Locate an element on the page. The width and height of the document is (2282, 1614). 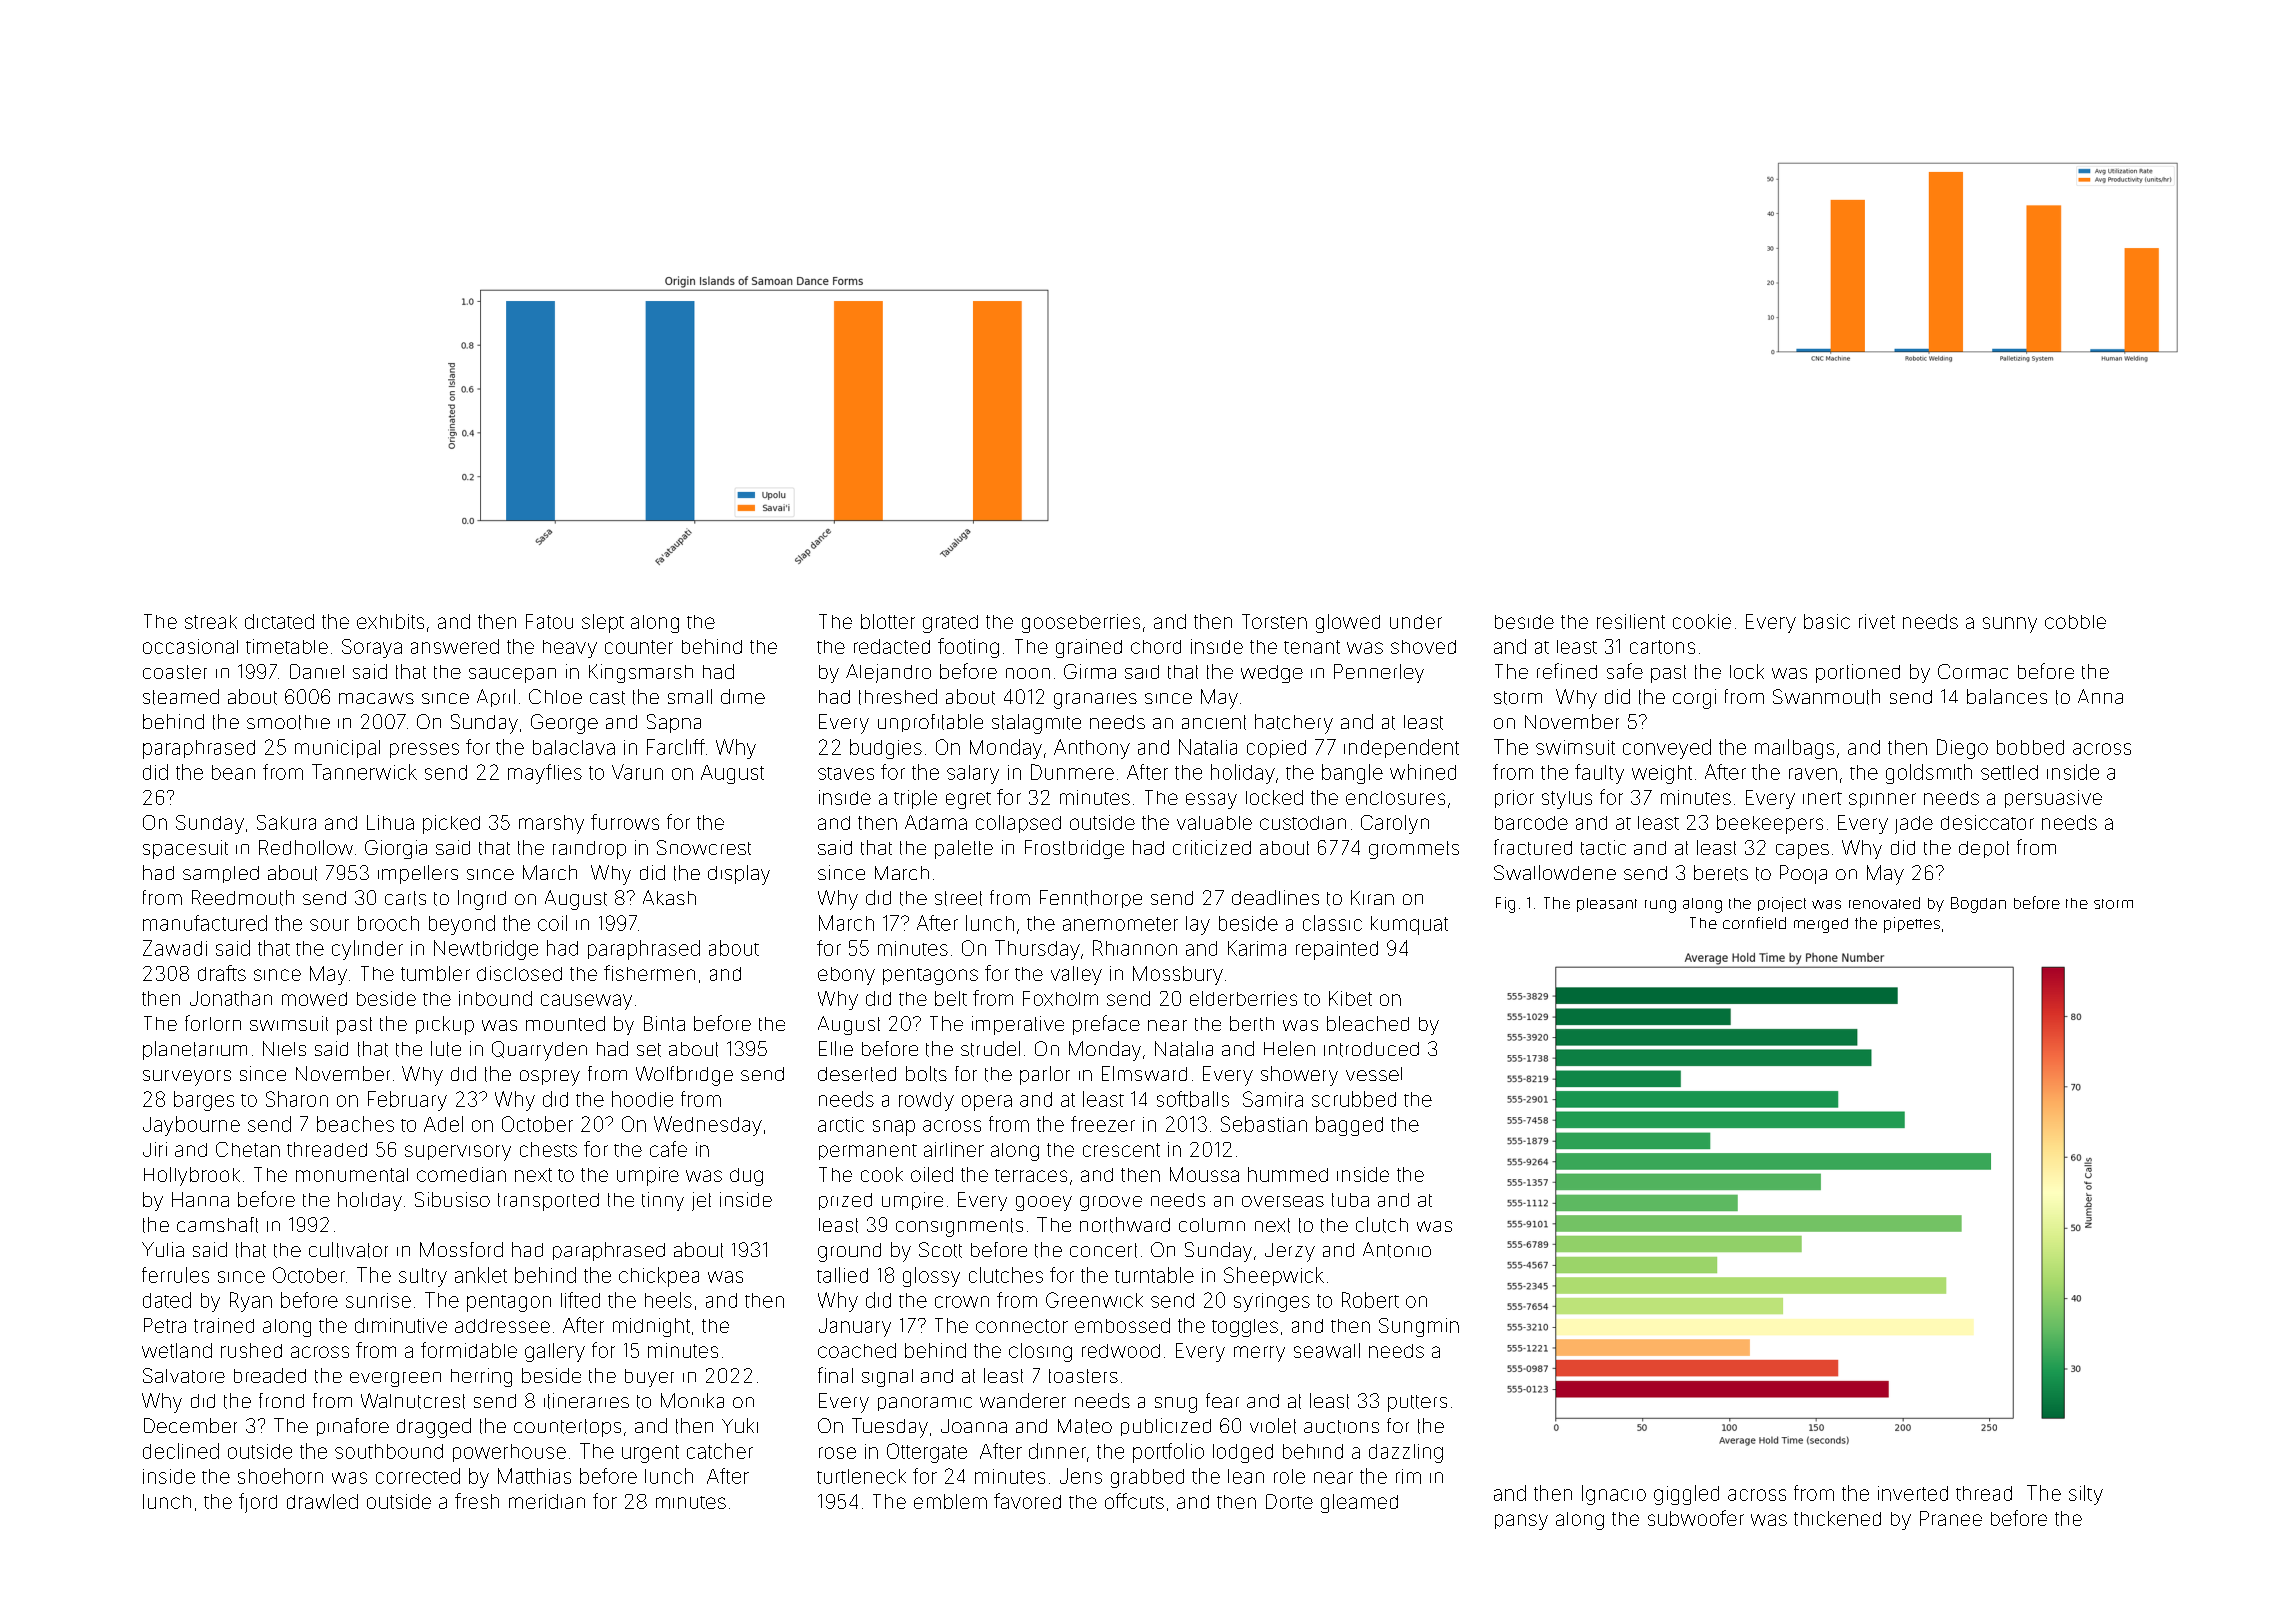
bobbed is located at coordinates (2030, 747).
